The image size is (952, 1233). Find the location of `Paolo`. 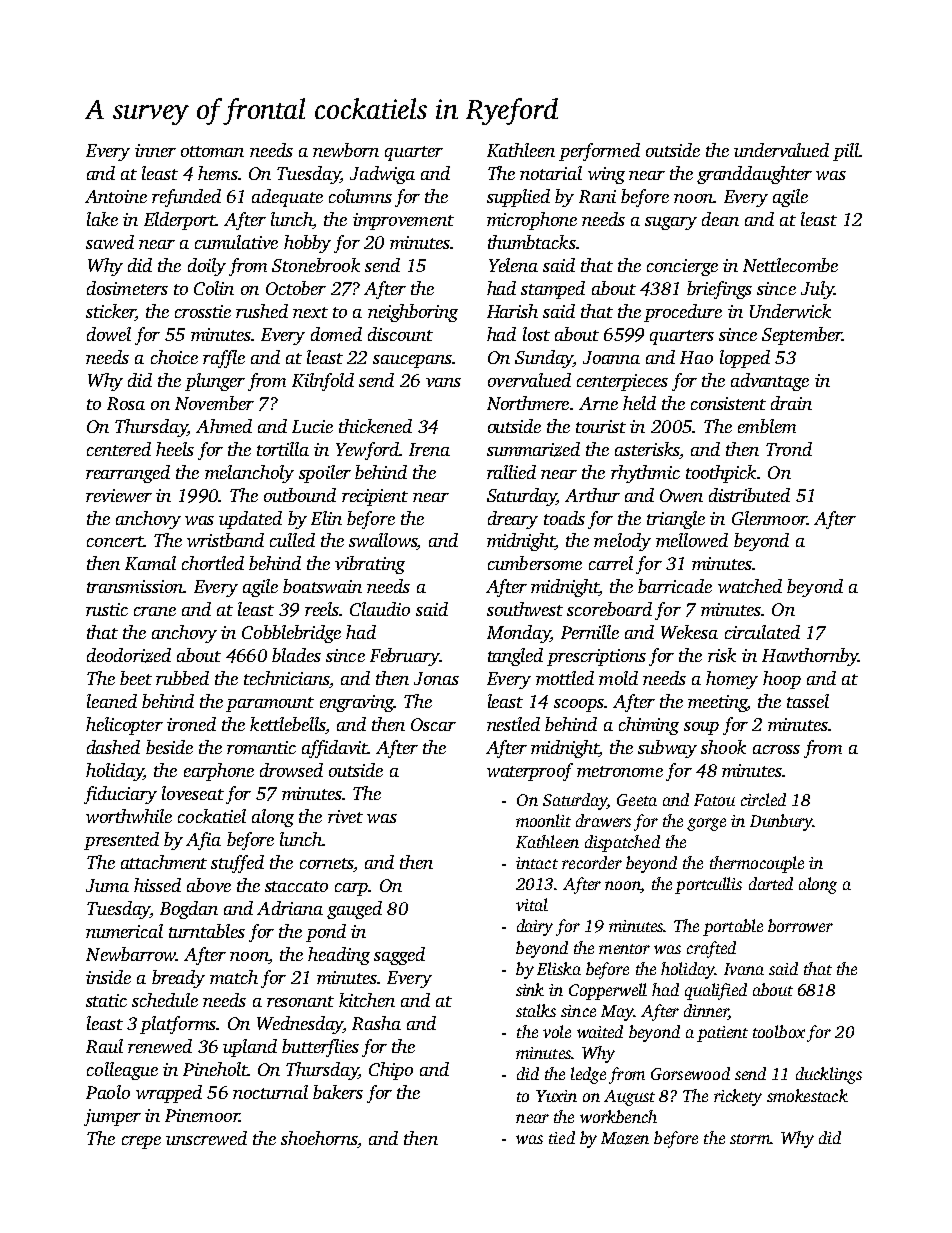

Paolo is located at coordinates (108, 1092).
